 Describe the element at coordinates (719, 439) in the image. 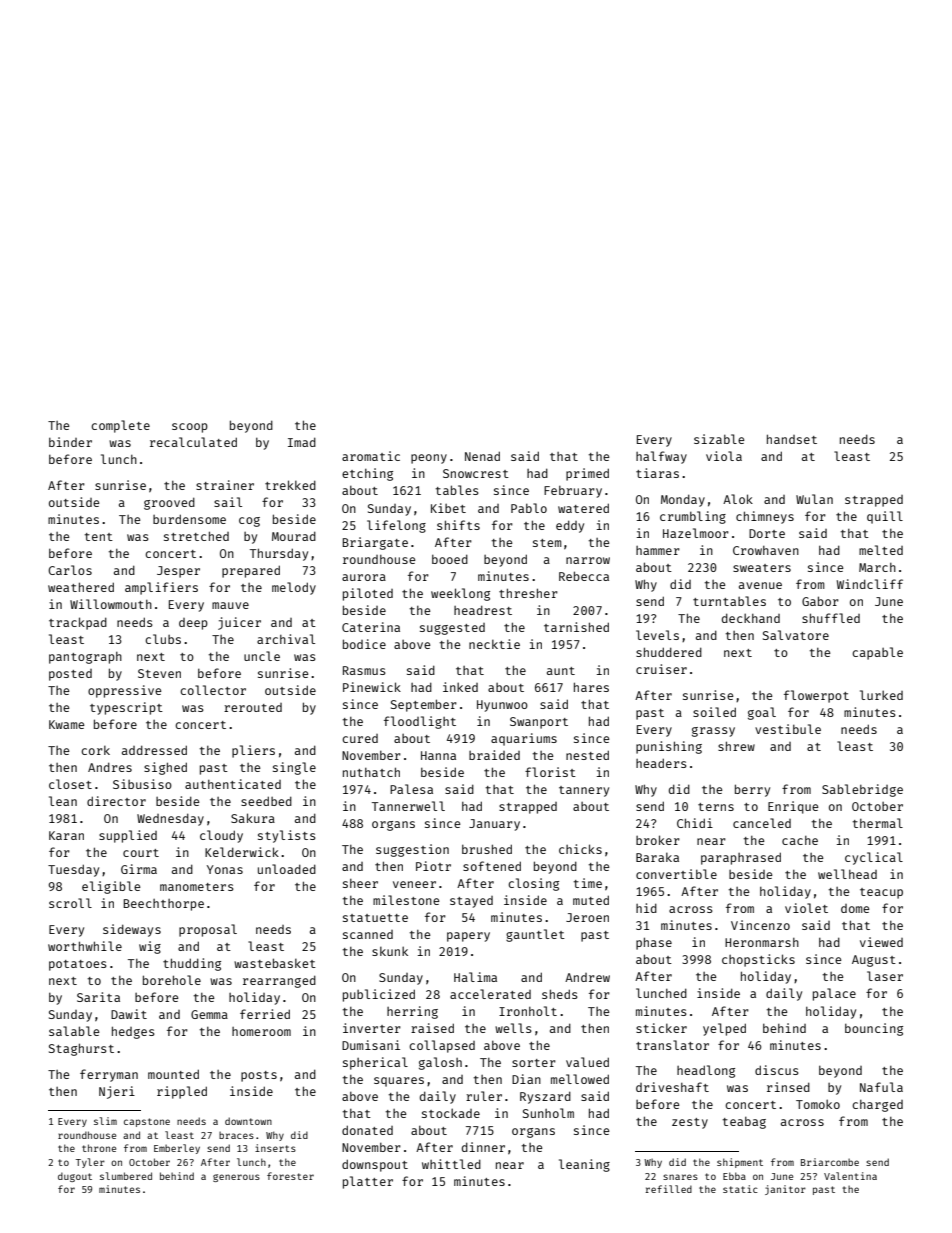

I see `sizable` at that location.
